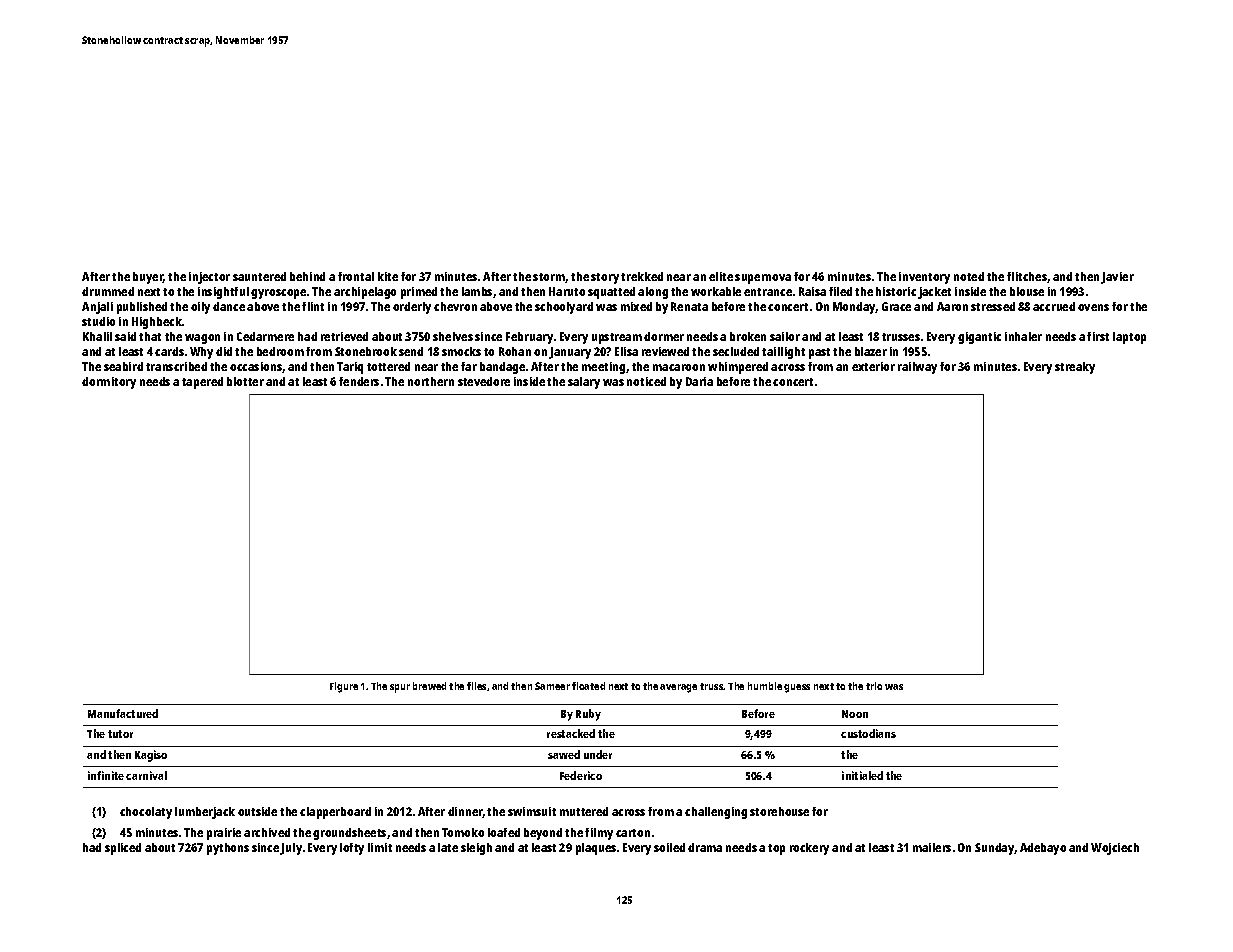 Image resolution: width=1233 pixels, height=952 pixels. I want to click on mailers, so click(932, 847).
